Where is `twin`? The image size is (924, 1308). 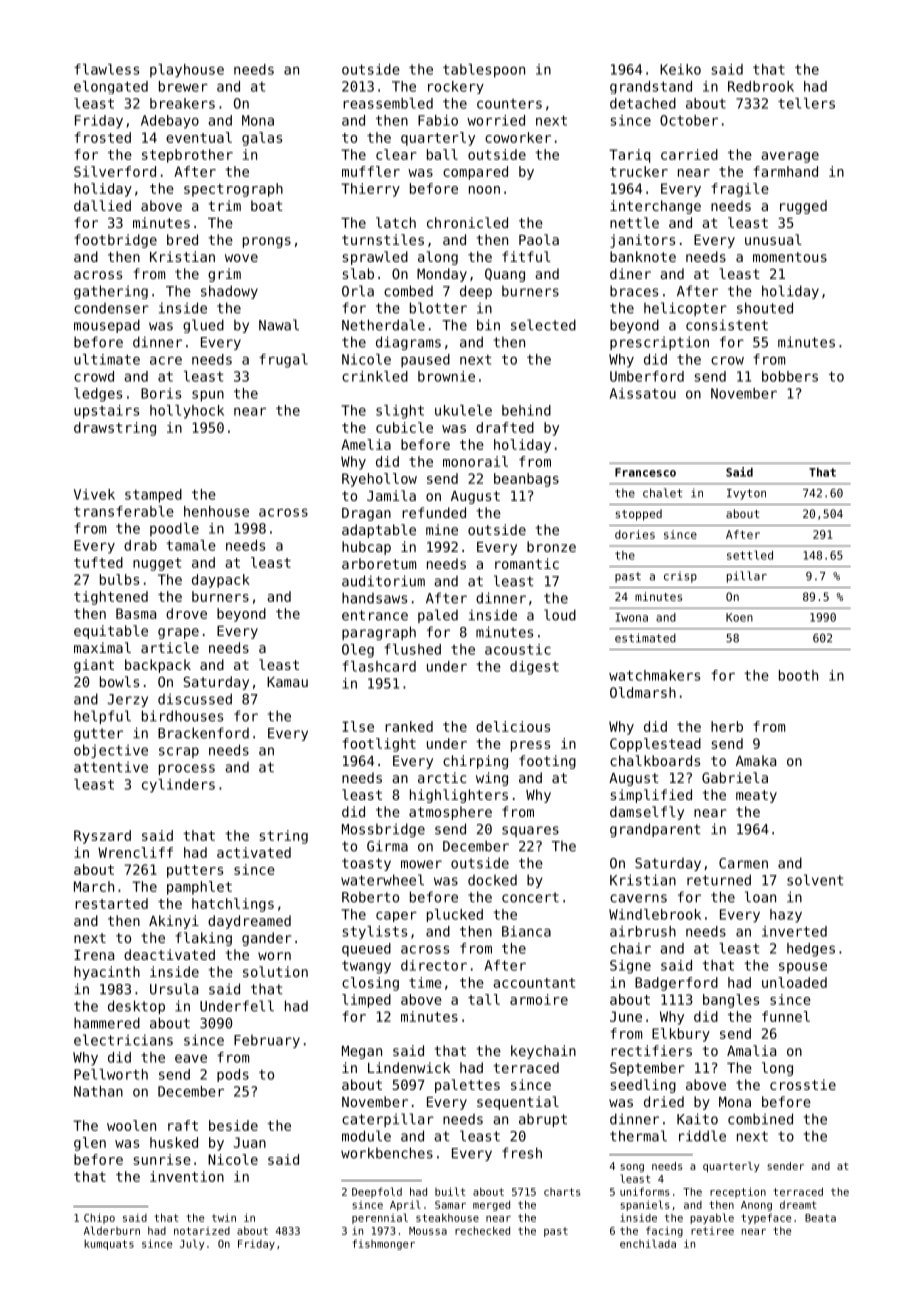 twin is located at coordinates (224, 1217).
